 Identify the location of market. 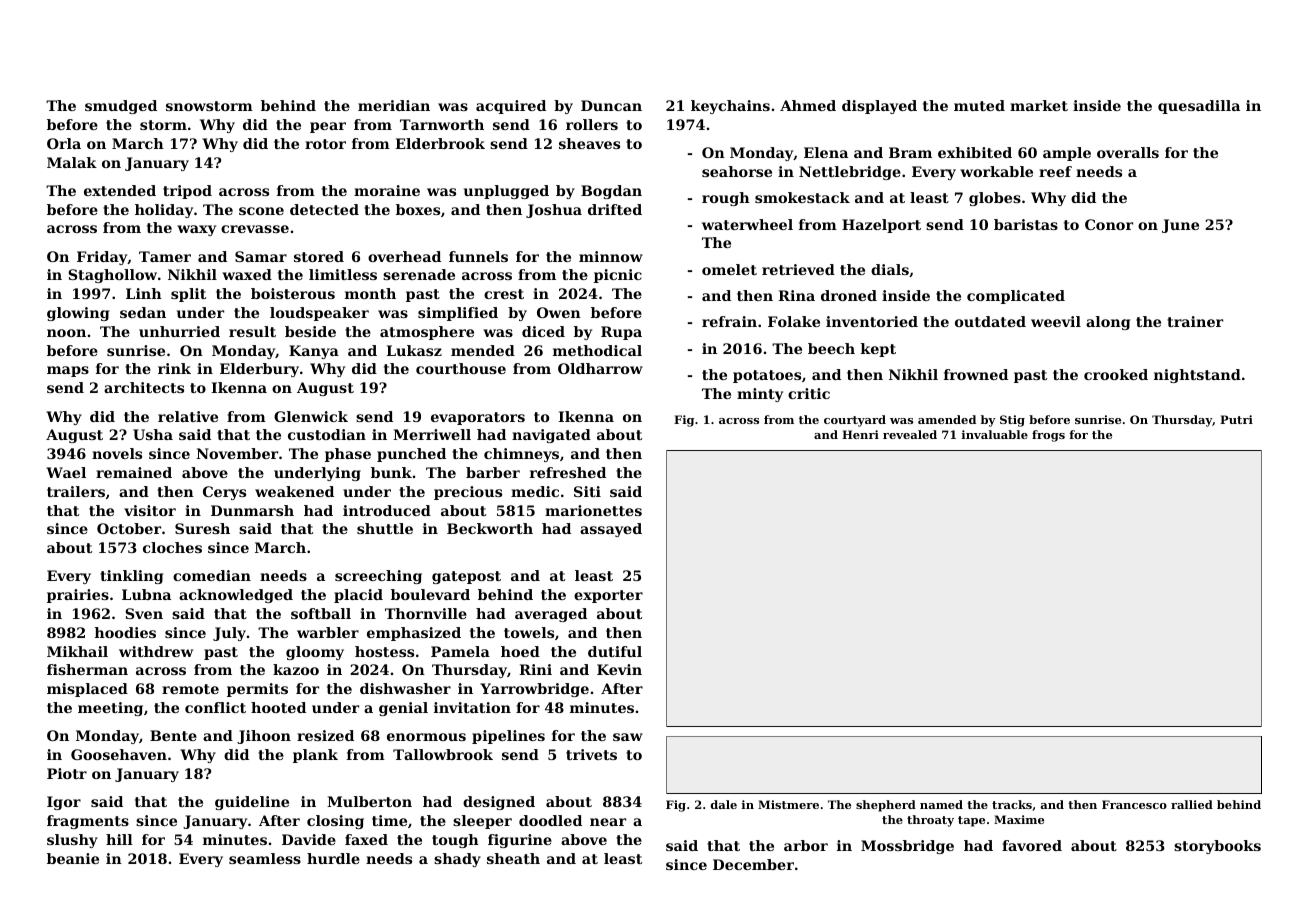
(1039, 105).
